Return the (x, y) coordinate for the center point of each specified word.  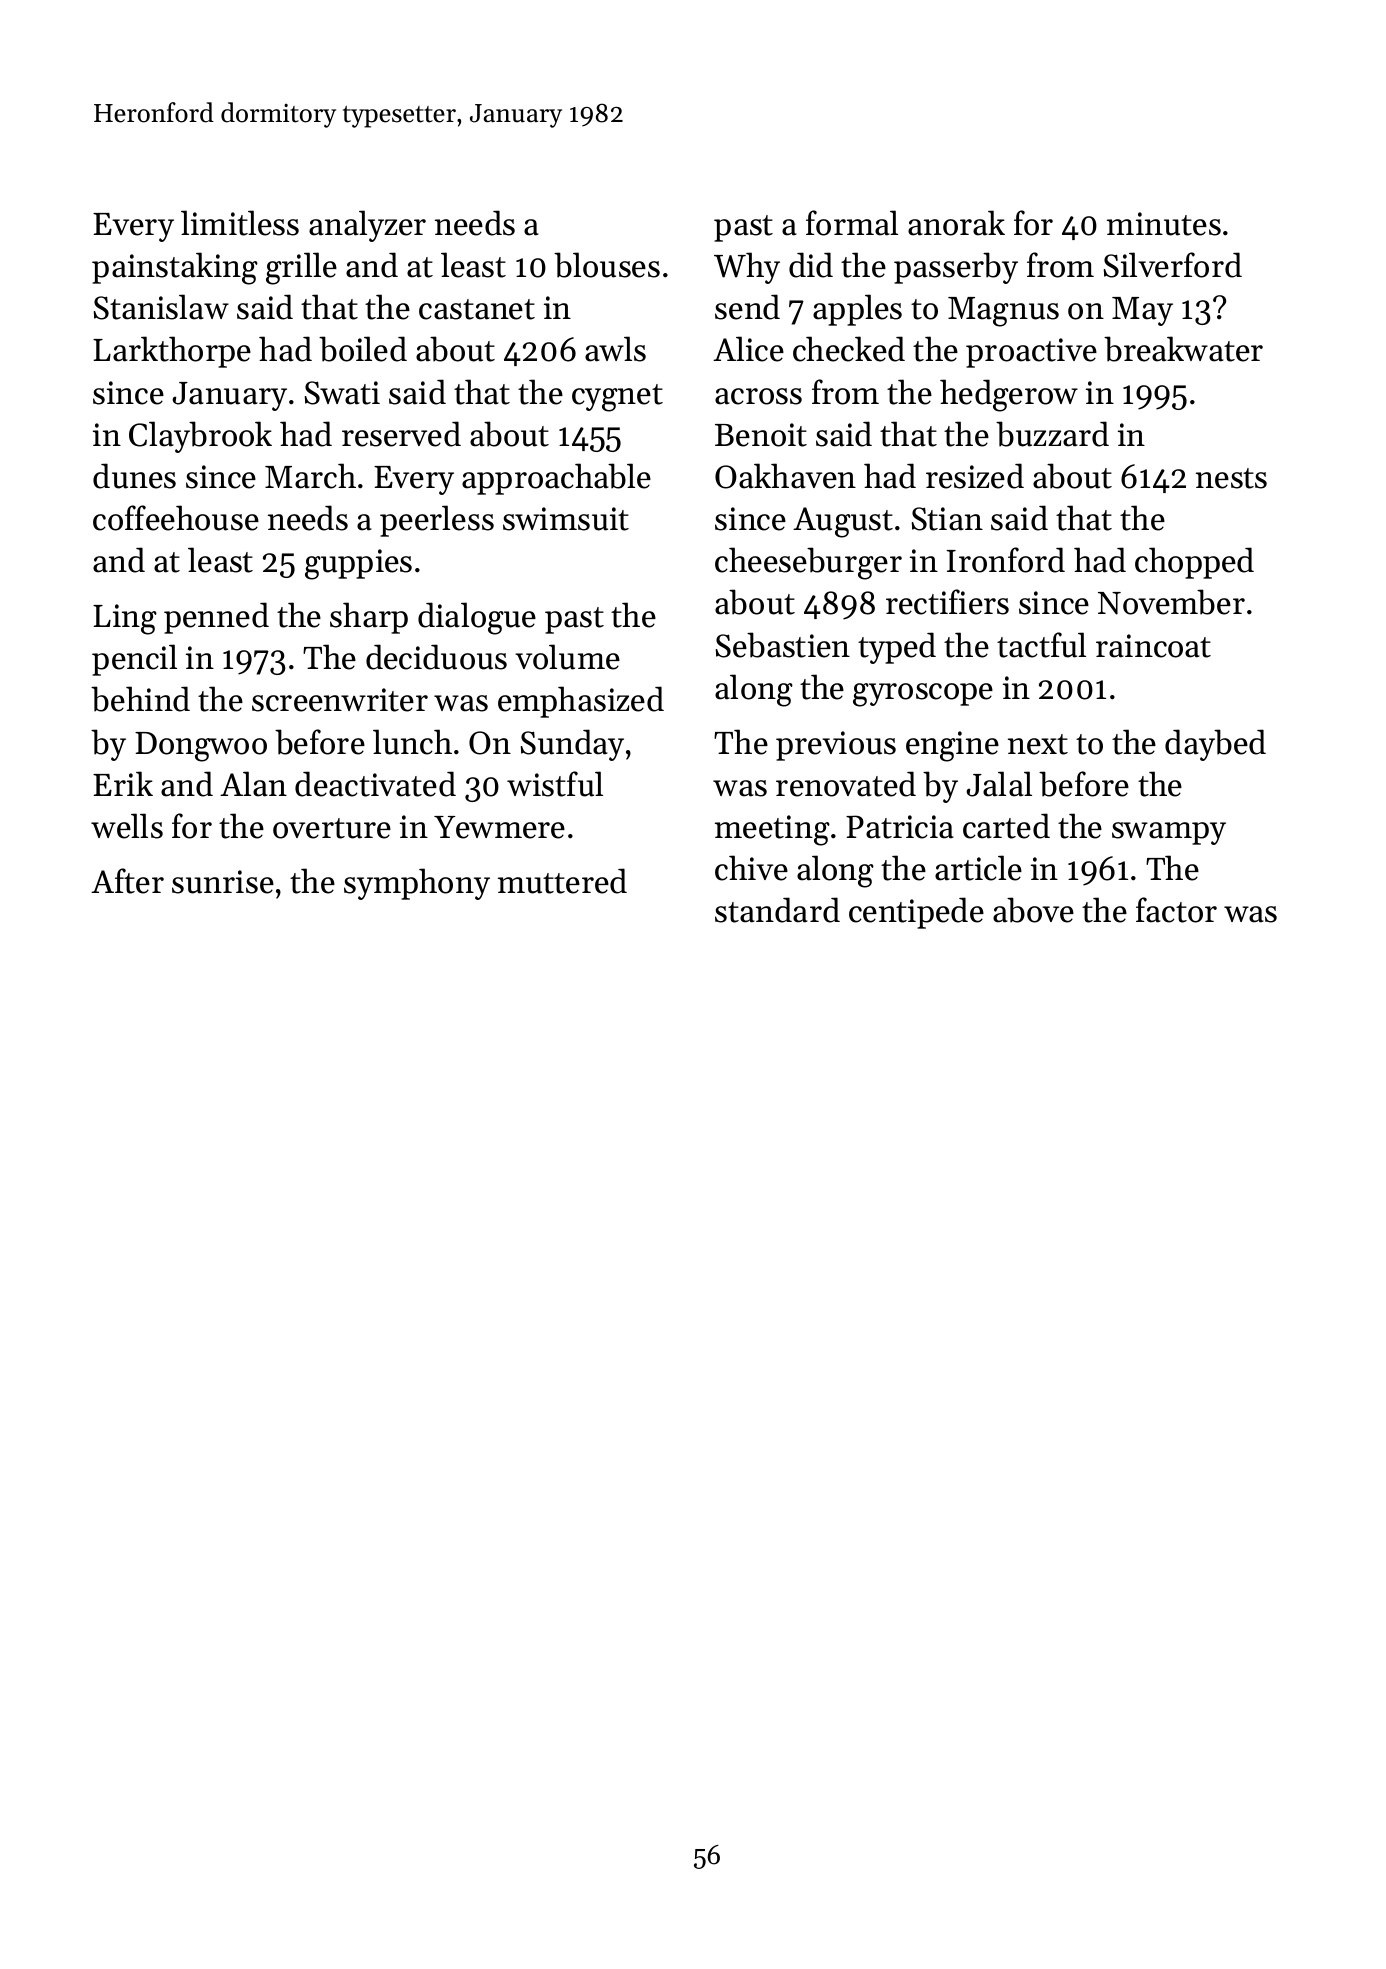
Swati (342, 393)
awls (615, 349)
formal (852, 223)
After (127, 881)
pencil (134, 660)
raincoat (1153, 646)
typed (897, 648)
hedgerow (1009, 395)
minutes (1164, 224)
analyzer (367, 226)
